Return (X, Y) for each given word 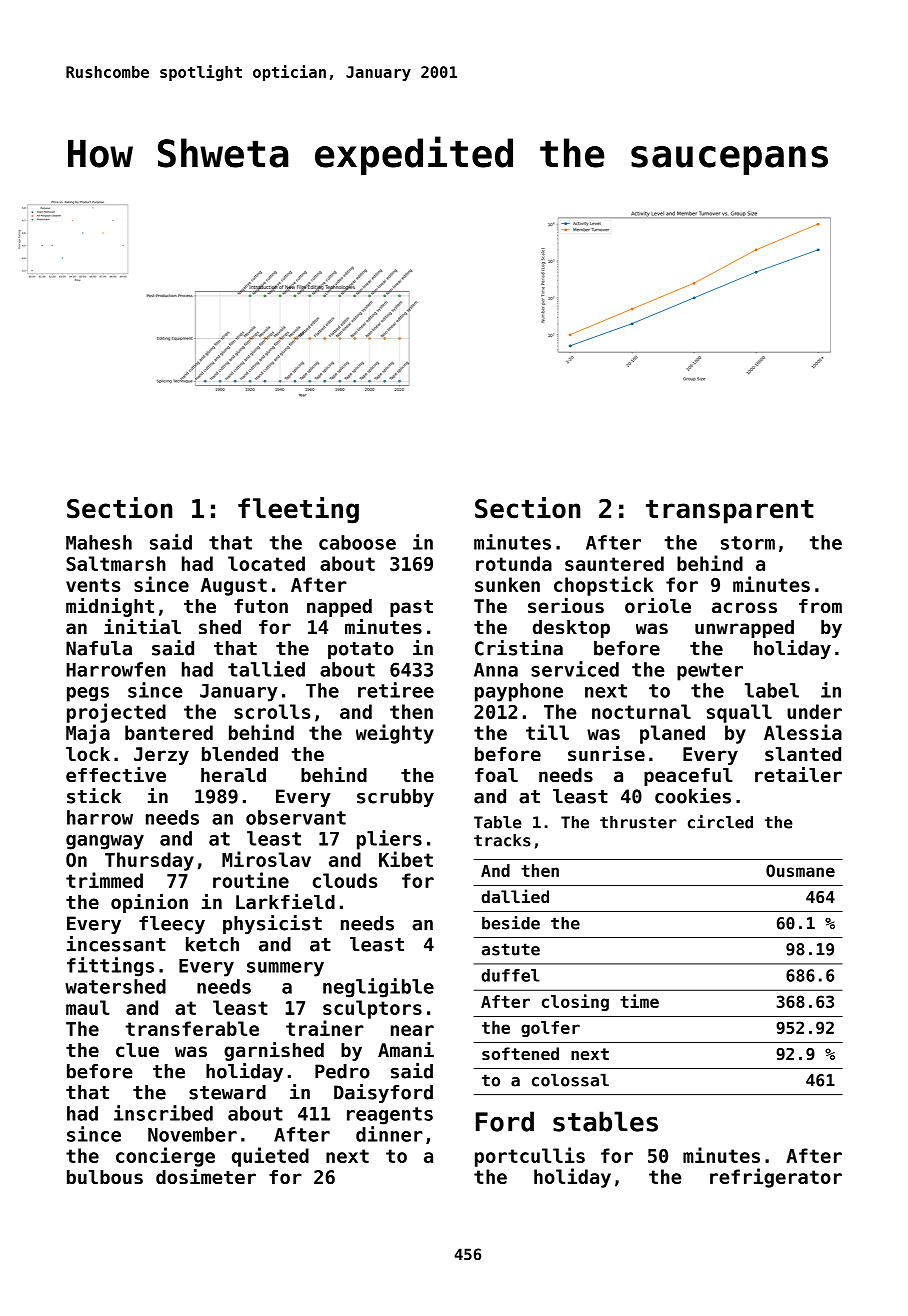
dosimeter (206, 1176)
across (744, 607)
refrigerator (776, 1178)
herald (233, 775)
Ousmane (800, 870)
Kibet (406, 859)
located (266, 563)
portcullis (530, 1157)
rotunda (514, 563)
